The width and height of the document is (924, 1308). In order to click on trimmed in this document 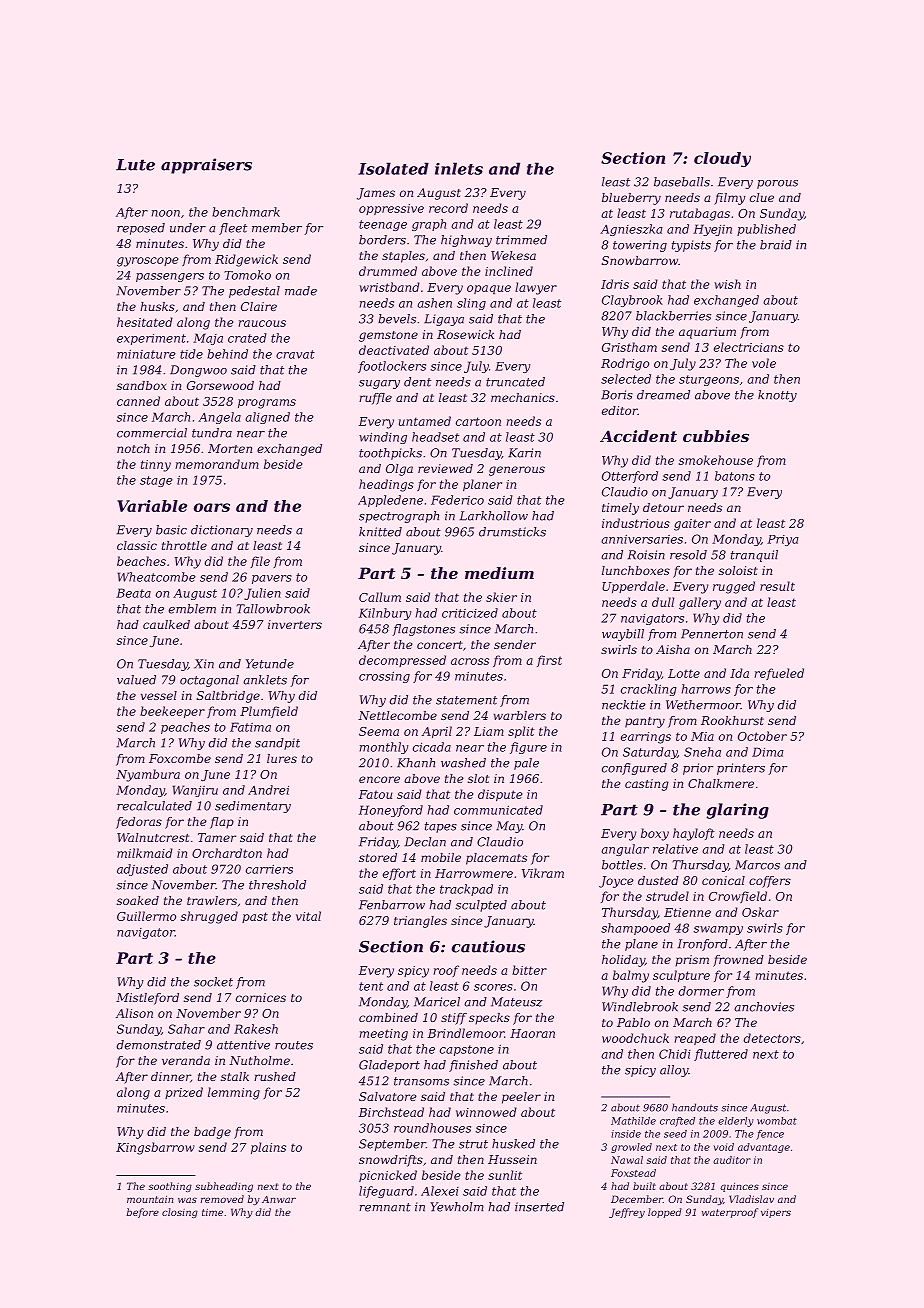, I will do `click(521, 240)`.
